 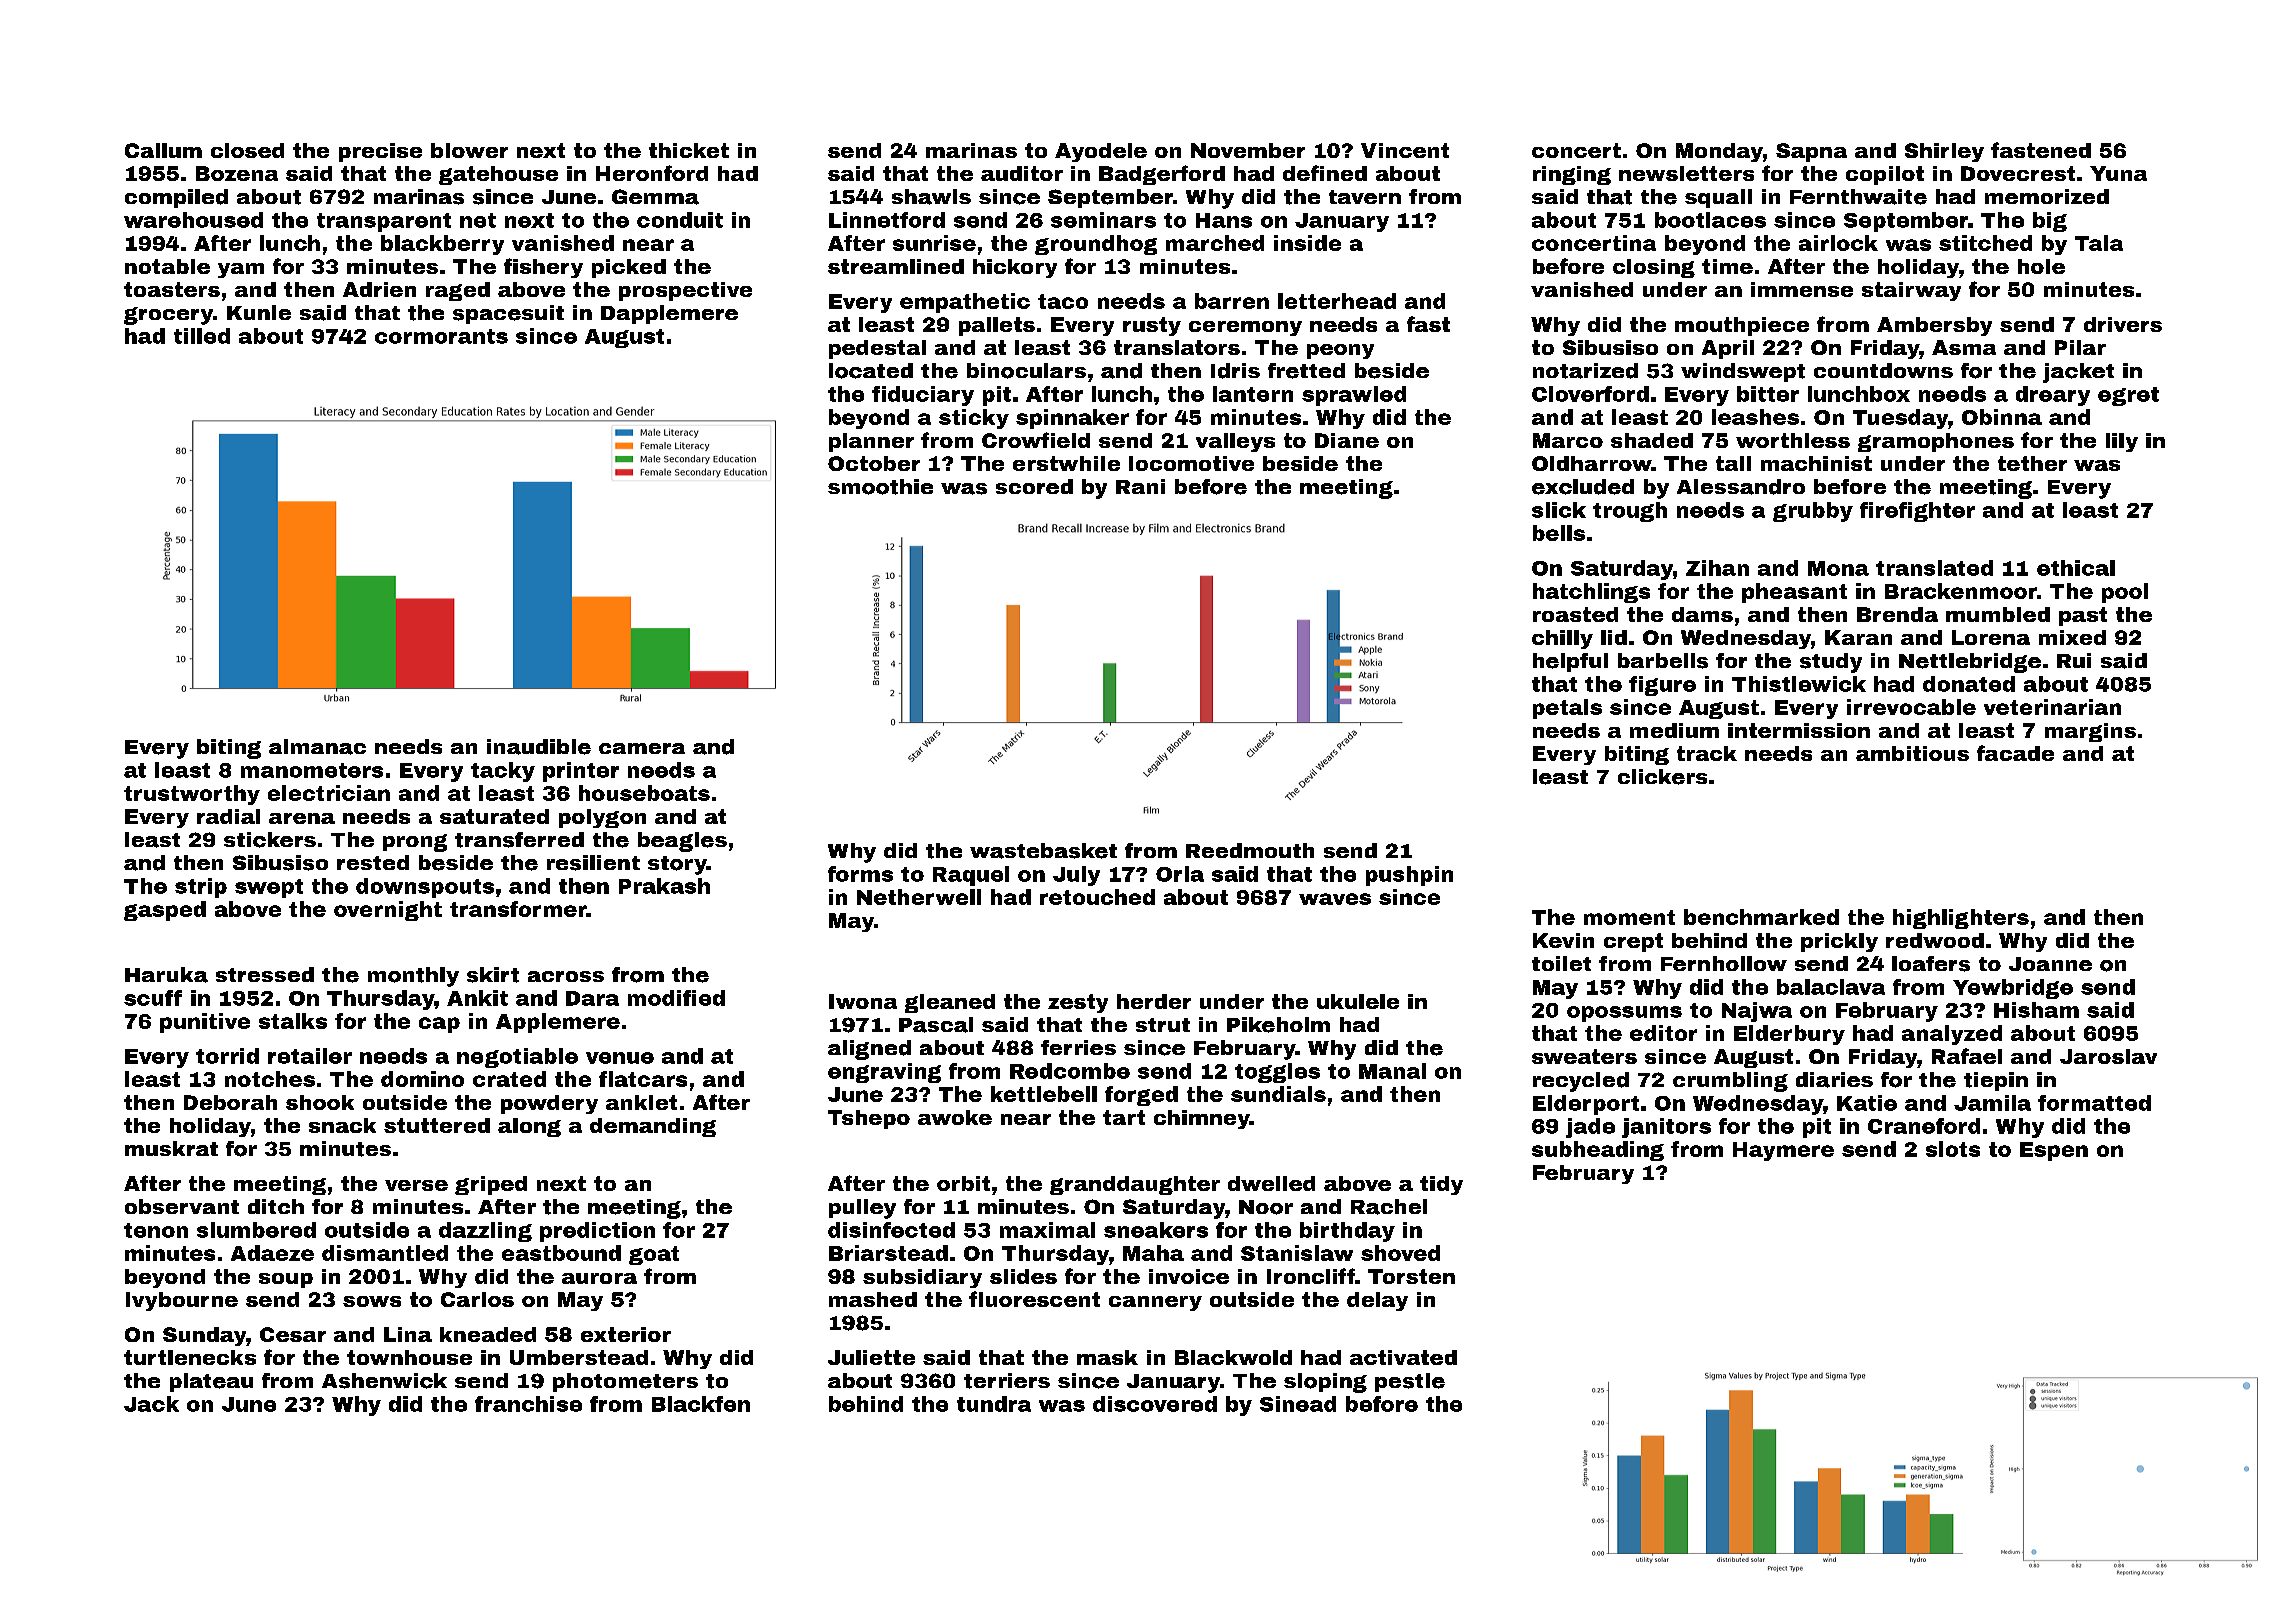 What do you see at coordinates (994, 1404) in the document?
I see `tundra` at bounding box center [994, 1404].
